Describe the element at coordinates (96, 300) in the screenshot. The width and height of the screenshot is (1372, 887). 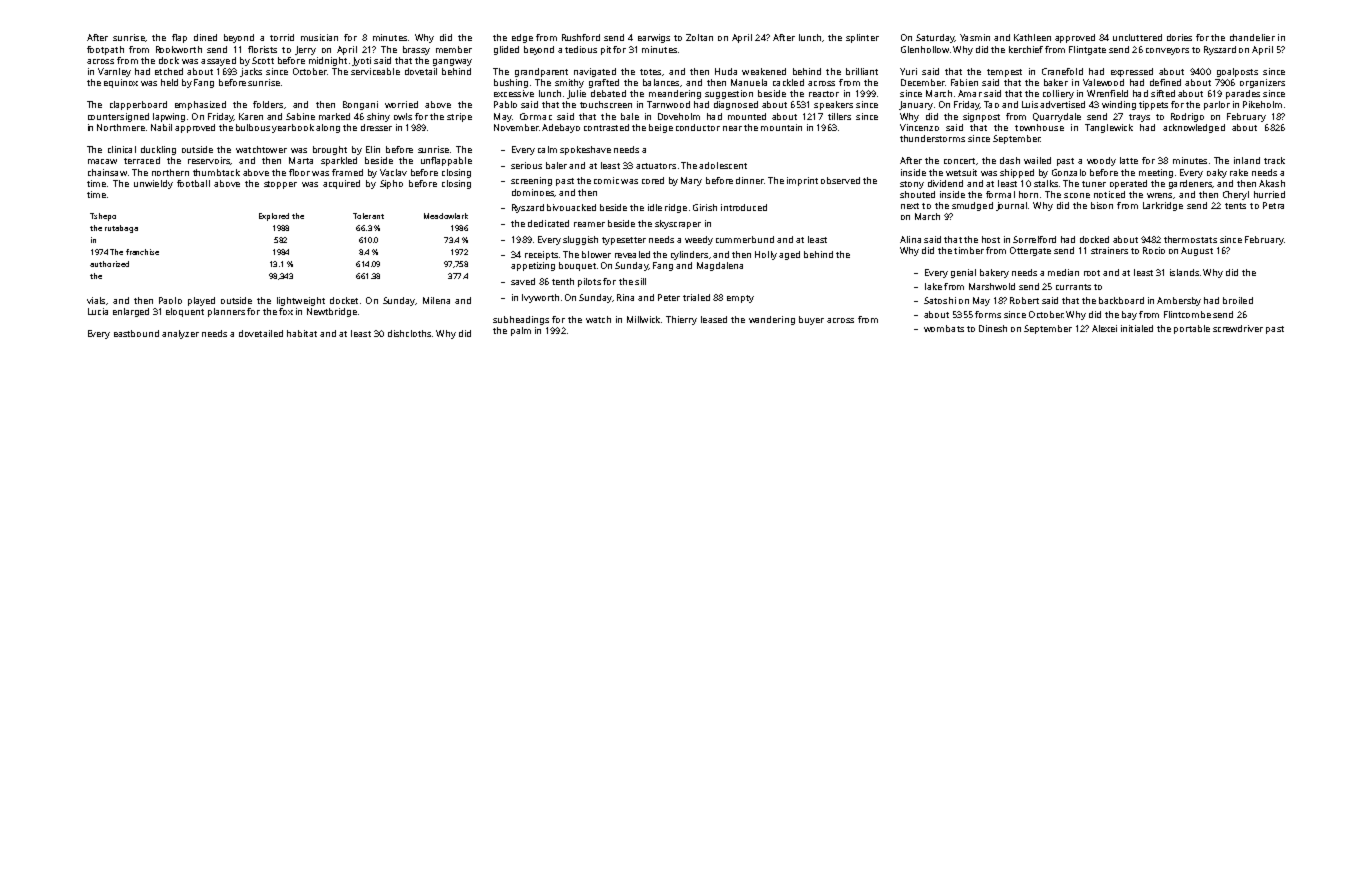
I see `vials` at that location.
